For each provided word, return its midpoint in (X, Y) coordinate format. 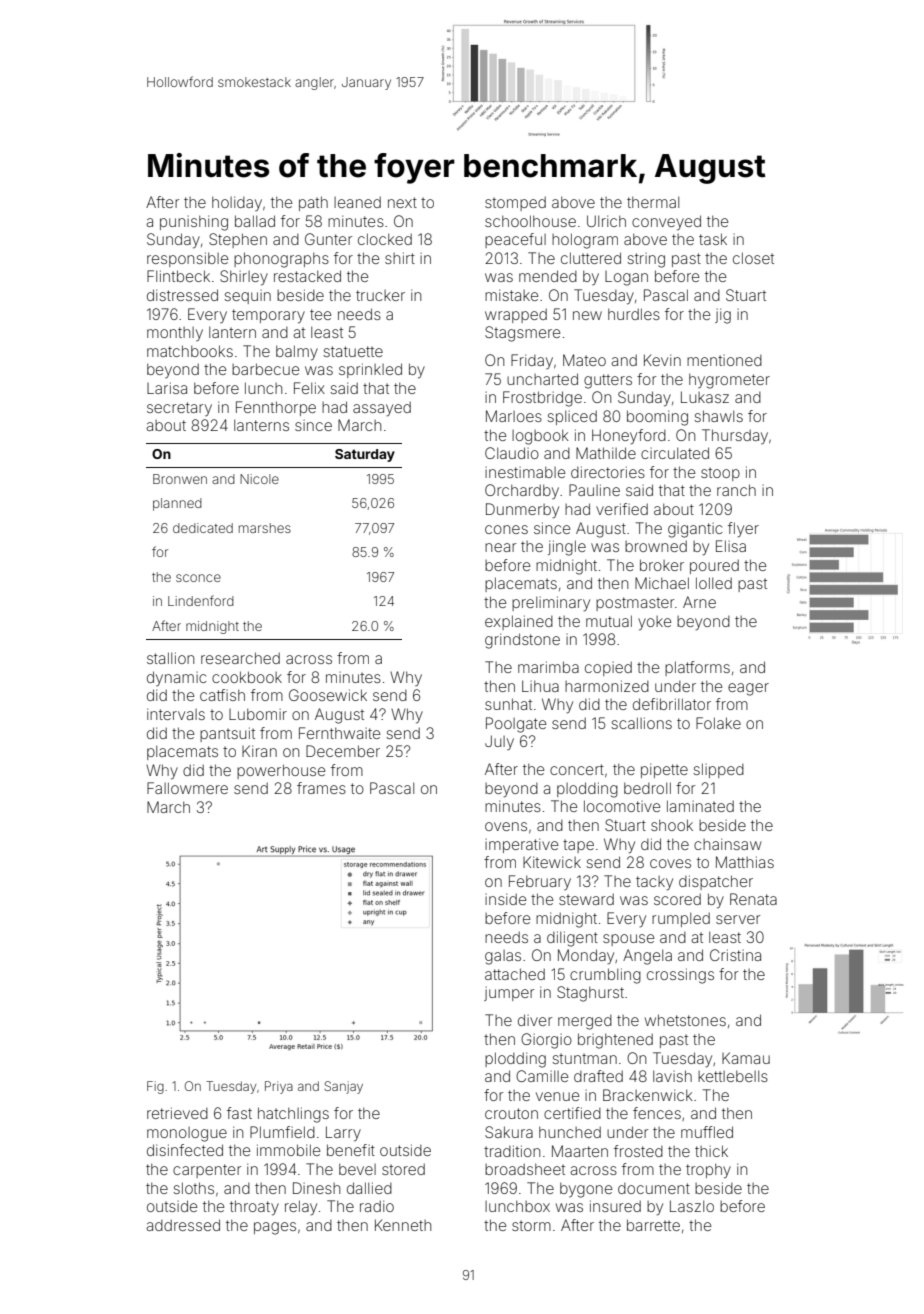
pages (275, 1228)
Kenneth (403, 1225)
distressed (182, 295)
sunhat (508, 704)
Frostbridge (542, 399)
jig (723, 316)
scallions (641, 723)
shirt (400, 258)
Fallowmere (187, 788)
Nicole (259, 479)
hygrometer (729, 381)
